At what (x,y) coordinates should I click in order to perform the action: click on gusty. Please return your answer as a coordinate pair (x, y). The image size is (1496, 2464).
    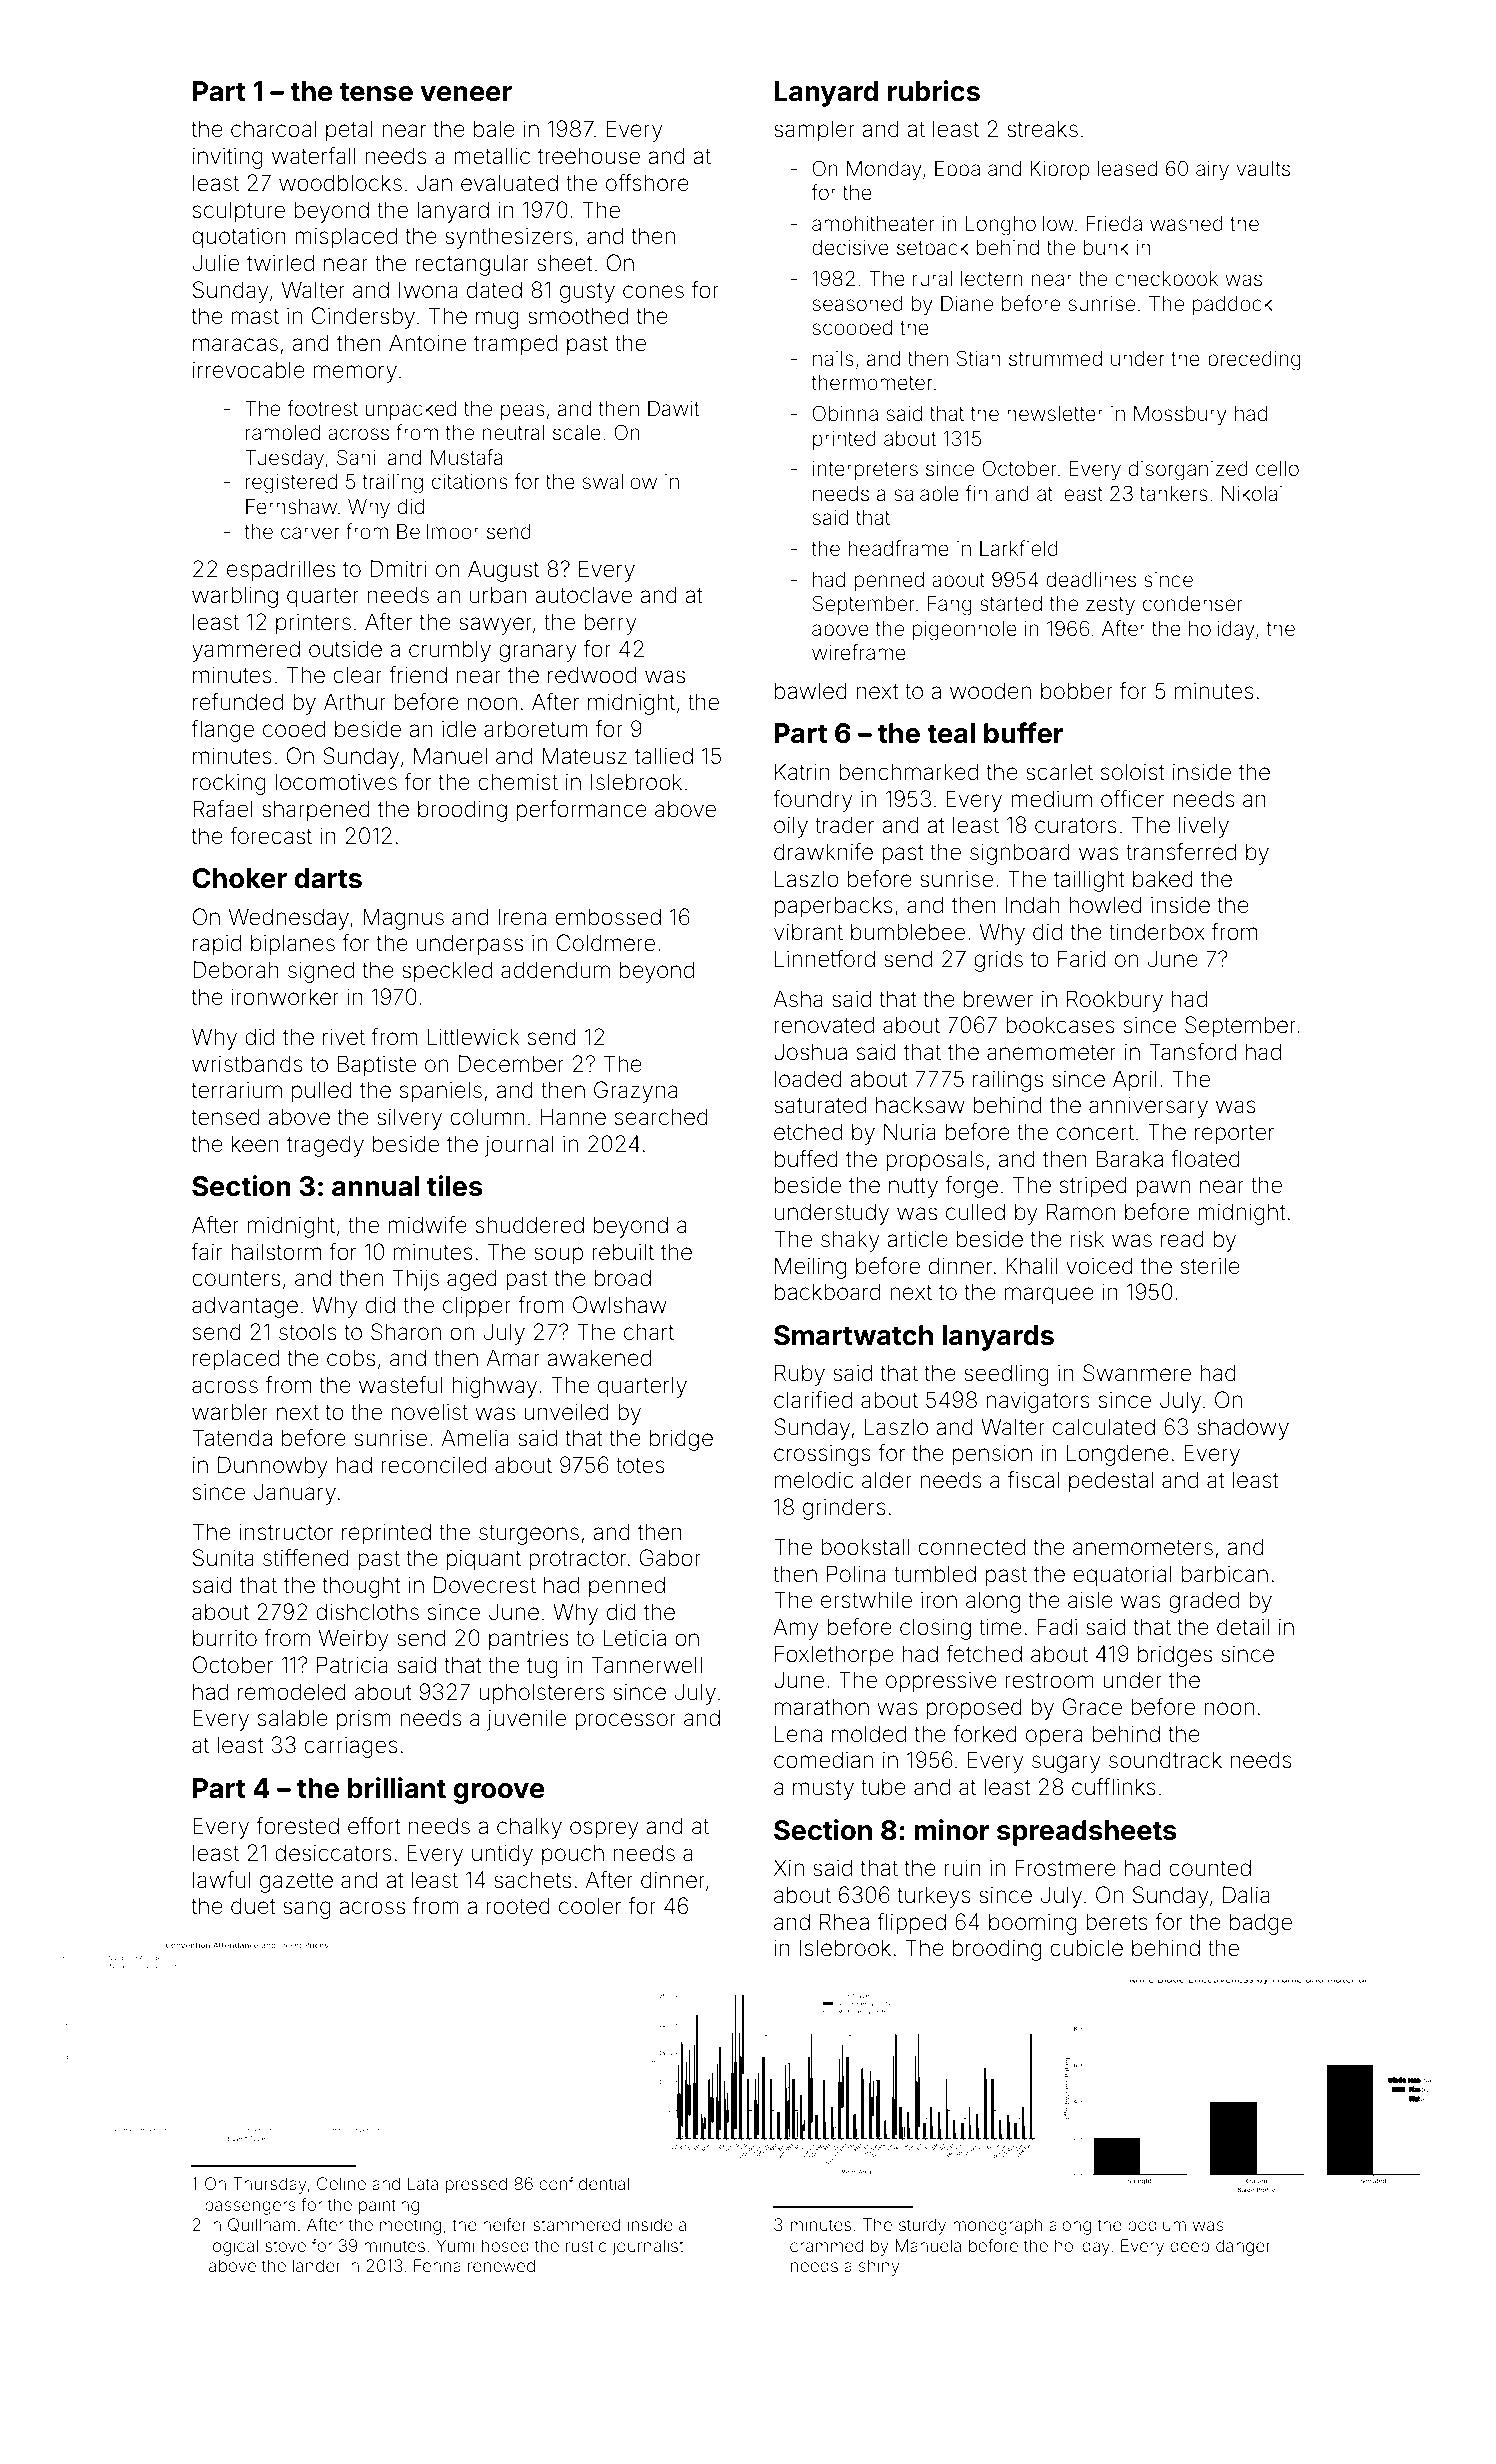
    Looking at the image, I should click on (587, 293).
